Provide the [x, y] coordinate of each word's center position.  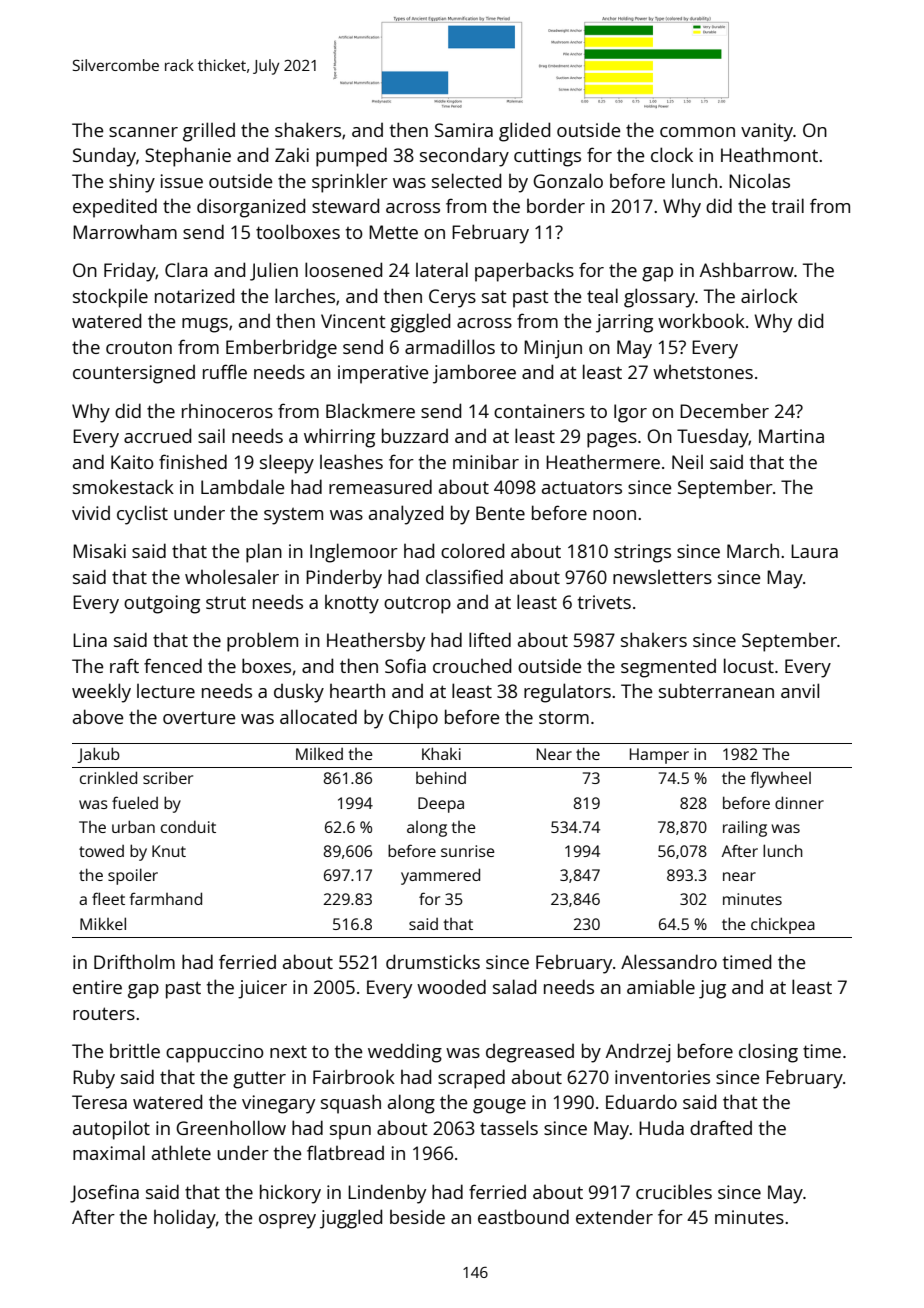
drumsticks [433, 961]
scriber [168, 777]
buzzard [415, 435]
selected [466, 180]
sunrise [468, 851]
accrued [157, 435]
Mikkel [103, 923]
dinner [799, 802]
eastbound [523, 1216]
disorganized [251, 208]
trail [788, 205]
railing [745, 828]
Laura [814, 551]
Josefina [104, 1193]
